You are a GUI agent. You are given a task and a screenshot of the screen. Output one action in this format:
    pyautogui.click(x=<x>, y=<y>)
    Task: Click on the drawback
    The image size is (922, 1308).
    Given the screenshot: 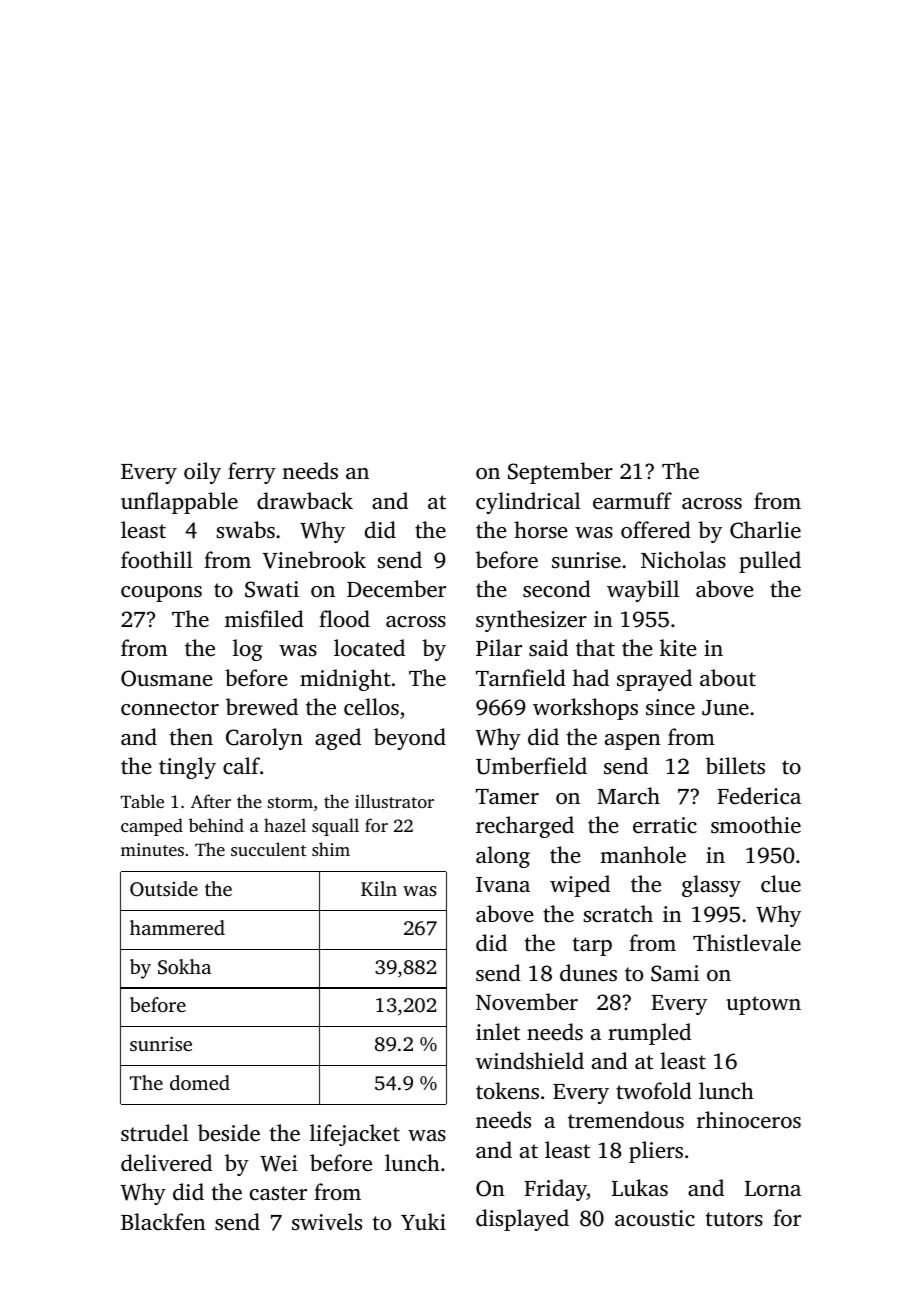 What is the action you would take?
    pyautogui.click(x=305, y=500)
